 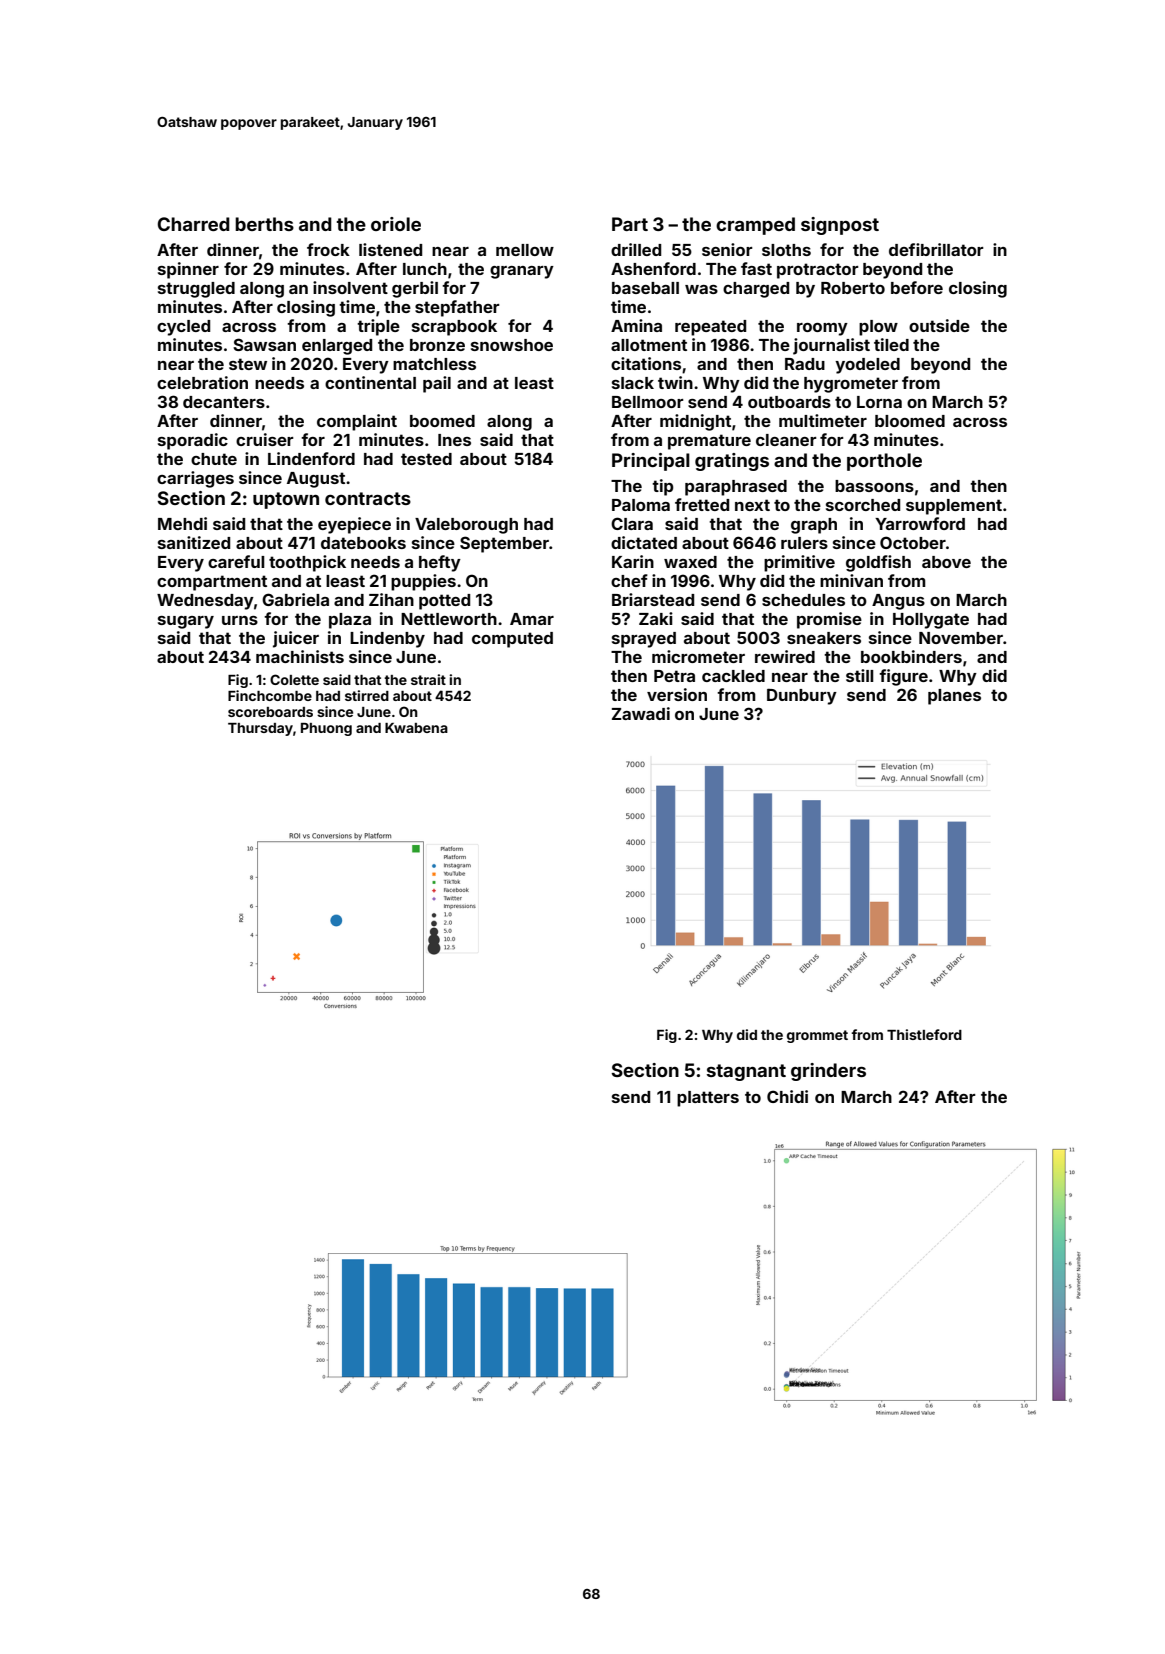 I want to click on cramped, so click(x=755, y=226).
